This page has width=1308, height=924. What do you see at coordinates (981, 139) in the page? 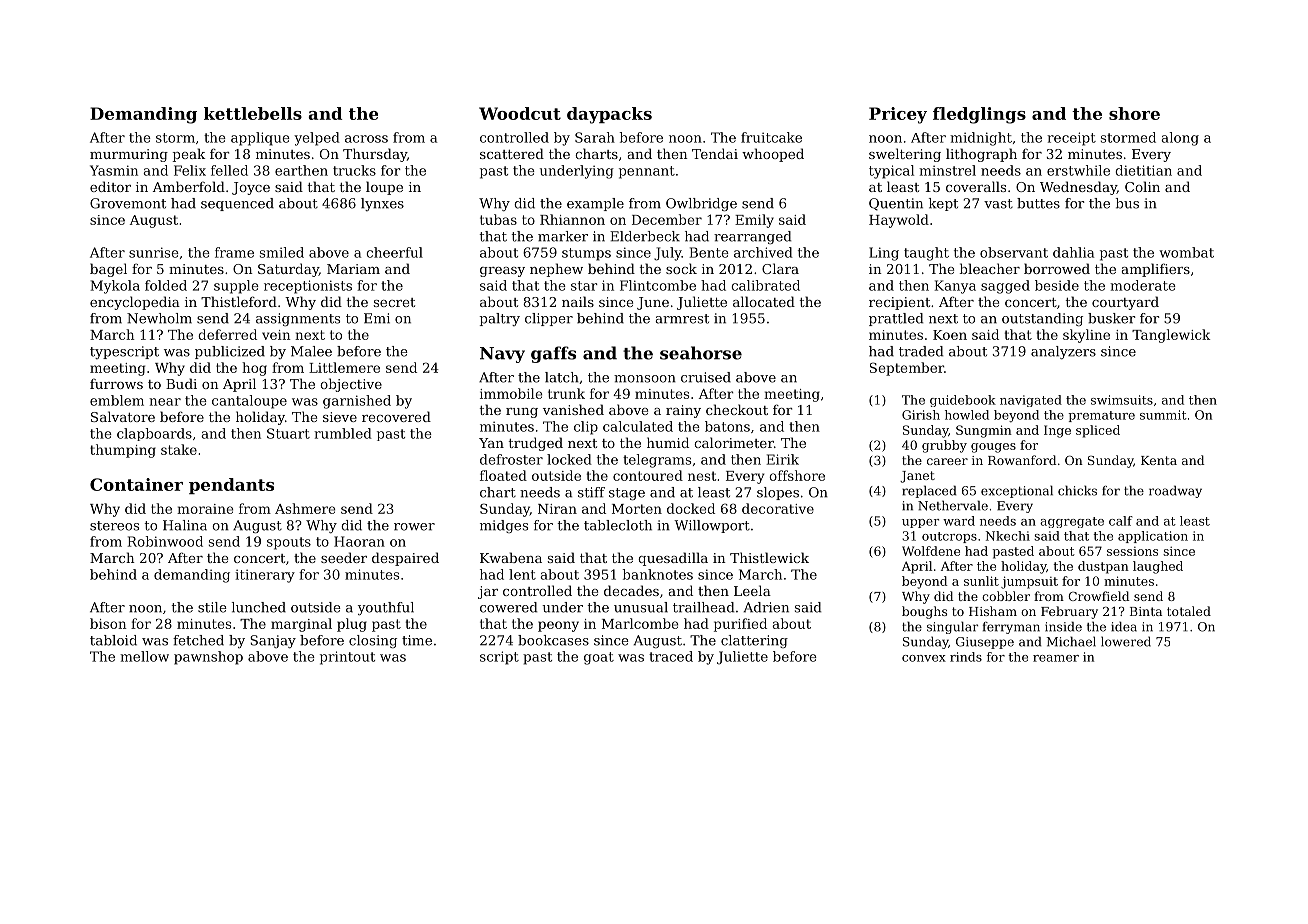
I see `midnight` at bounding box center [981, 139].
